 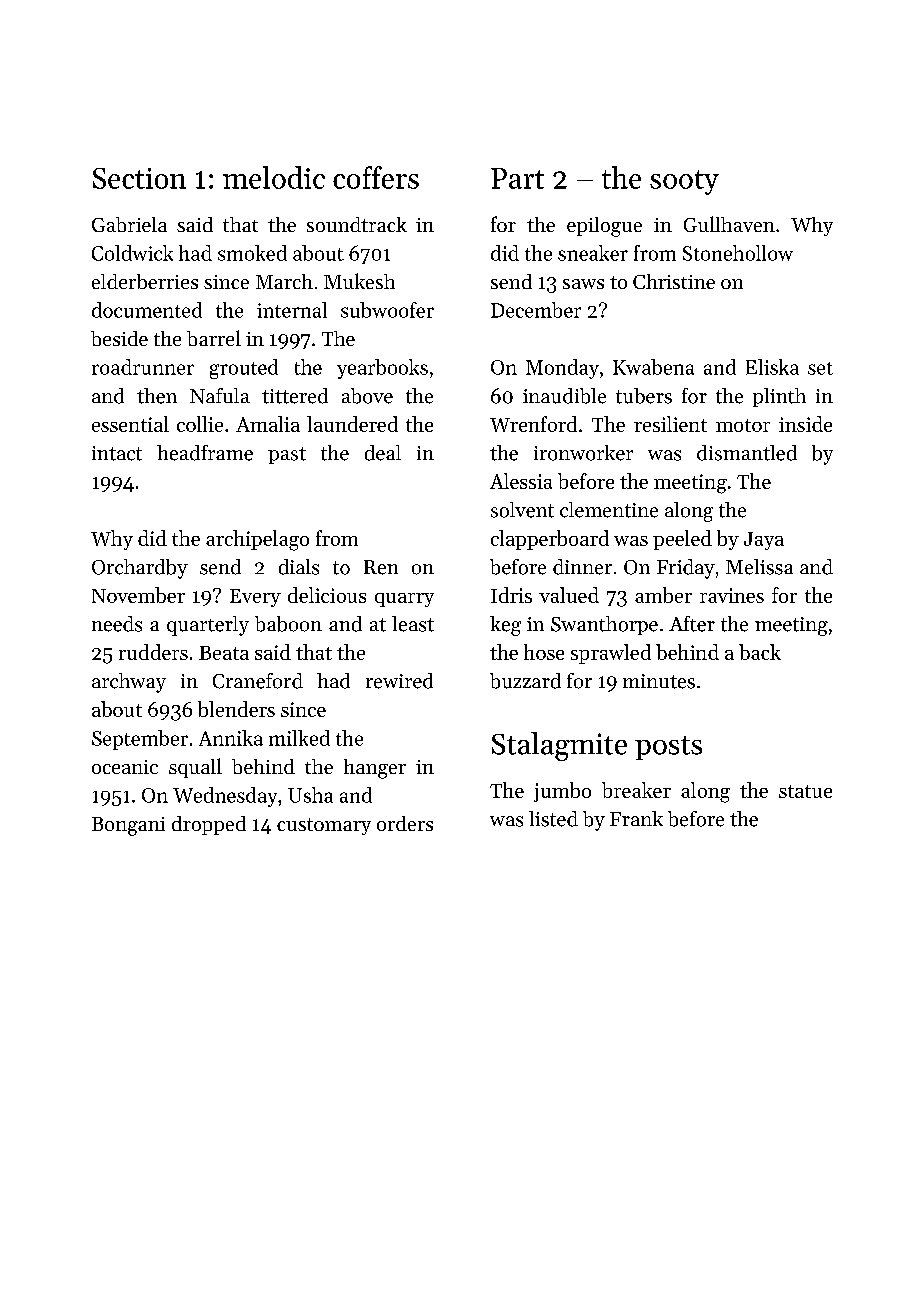 What do you see at coordinates (224, 653) in the screenshot?
I see `Beata` at bounding box center [224, 653].
